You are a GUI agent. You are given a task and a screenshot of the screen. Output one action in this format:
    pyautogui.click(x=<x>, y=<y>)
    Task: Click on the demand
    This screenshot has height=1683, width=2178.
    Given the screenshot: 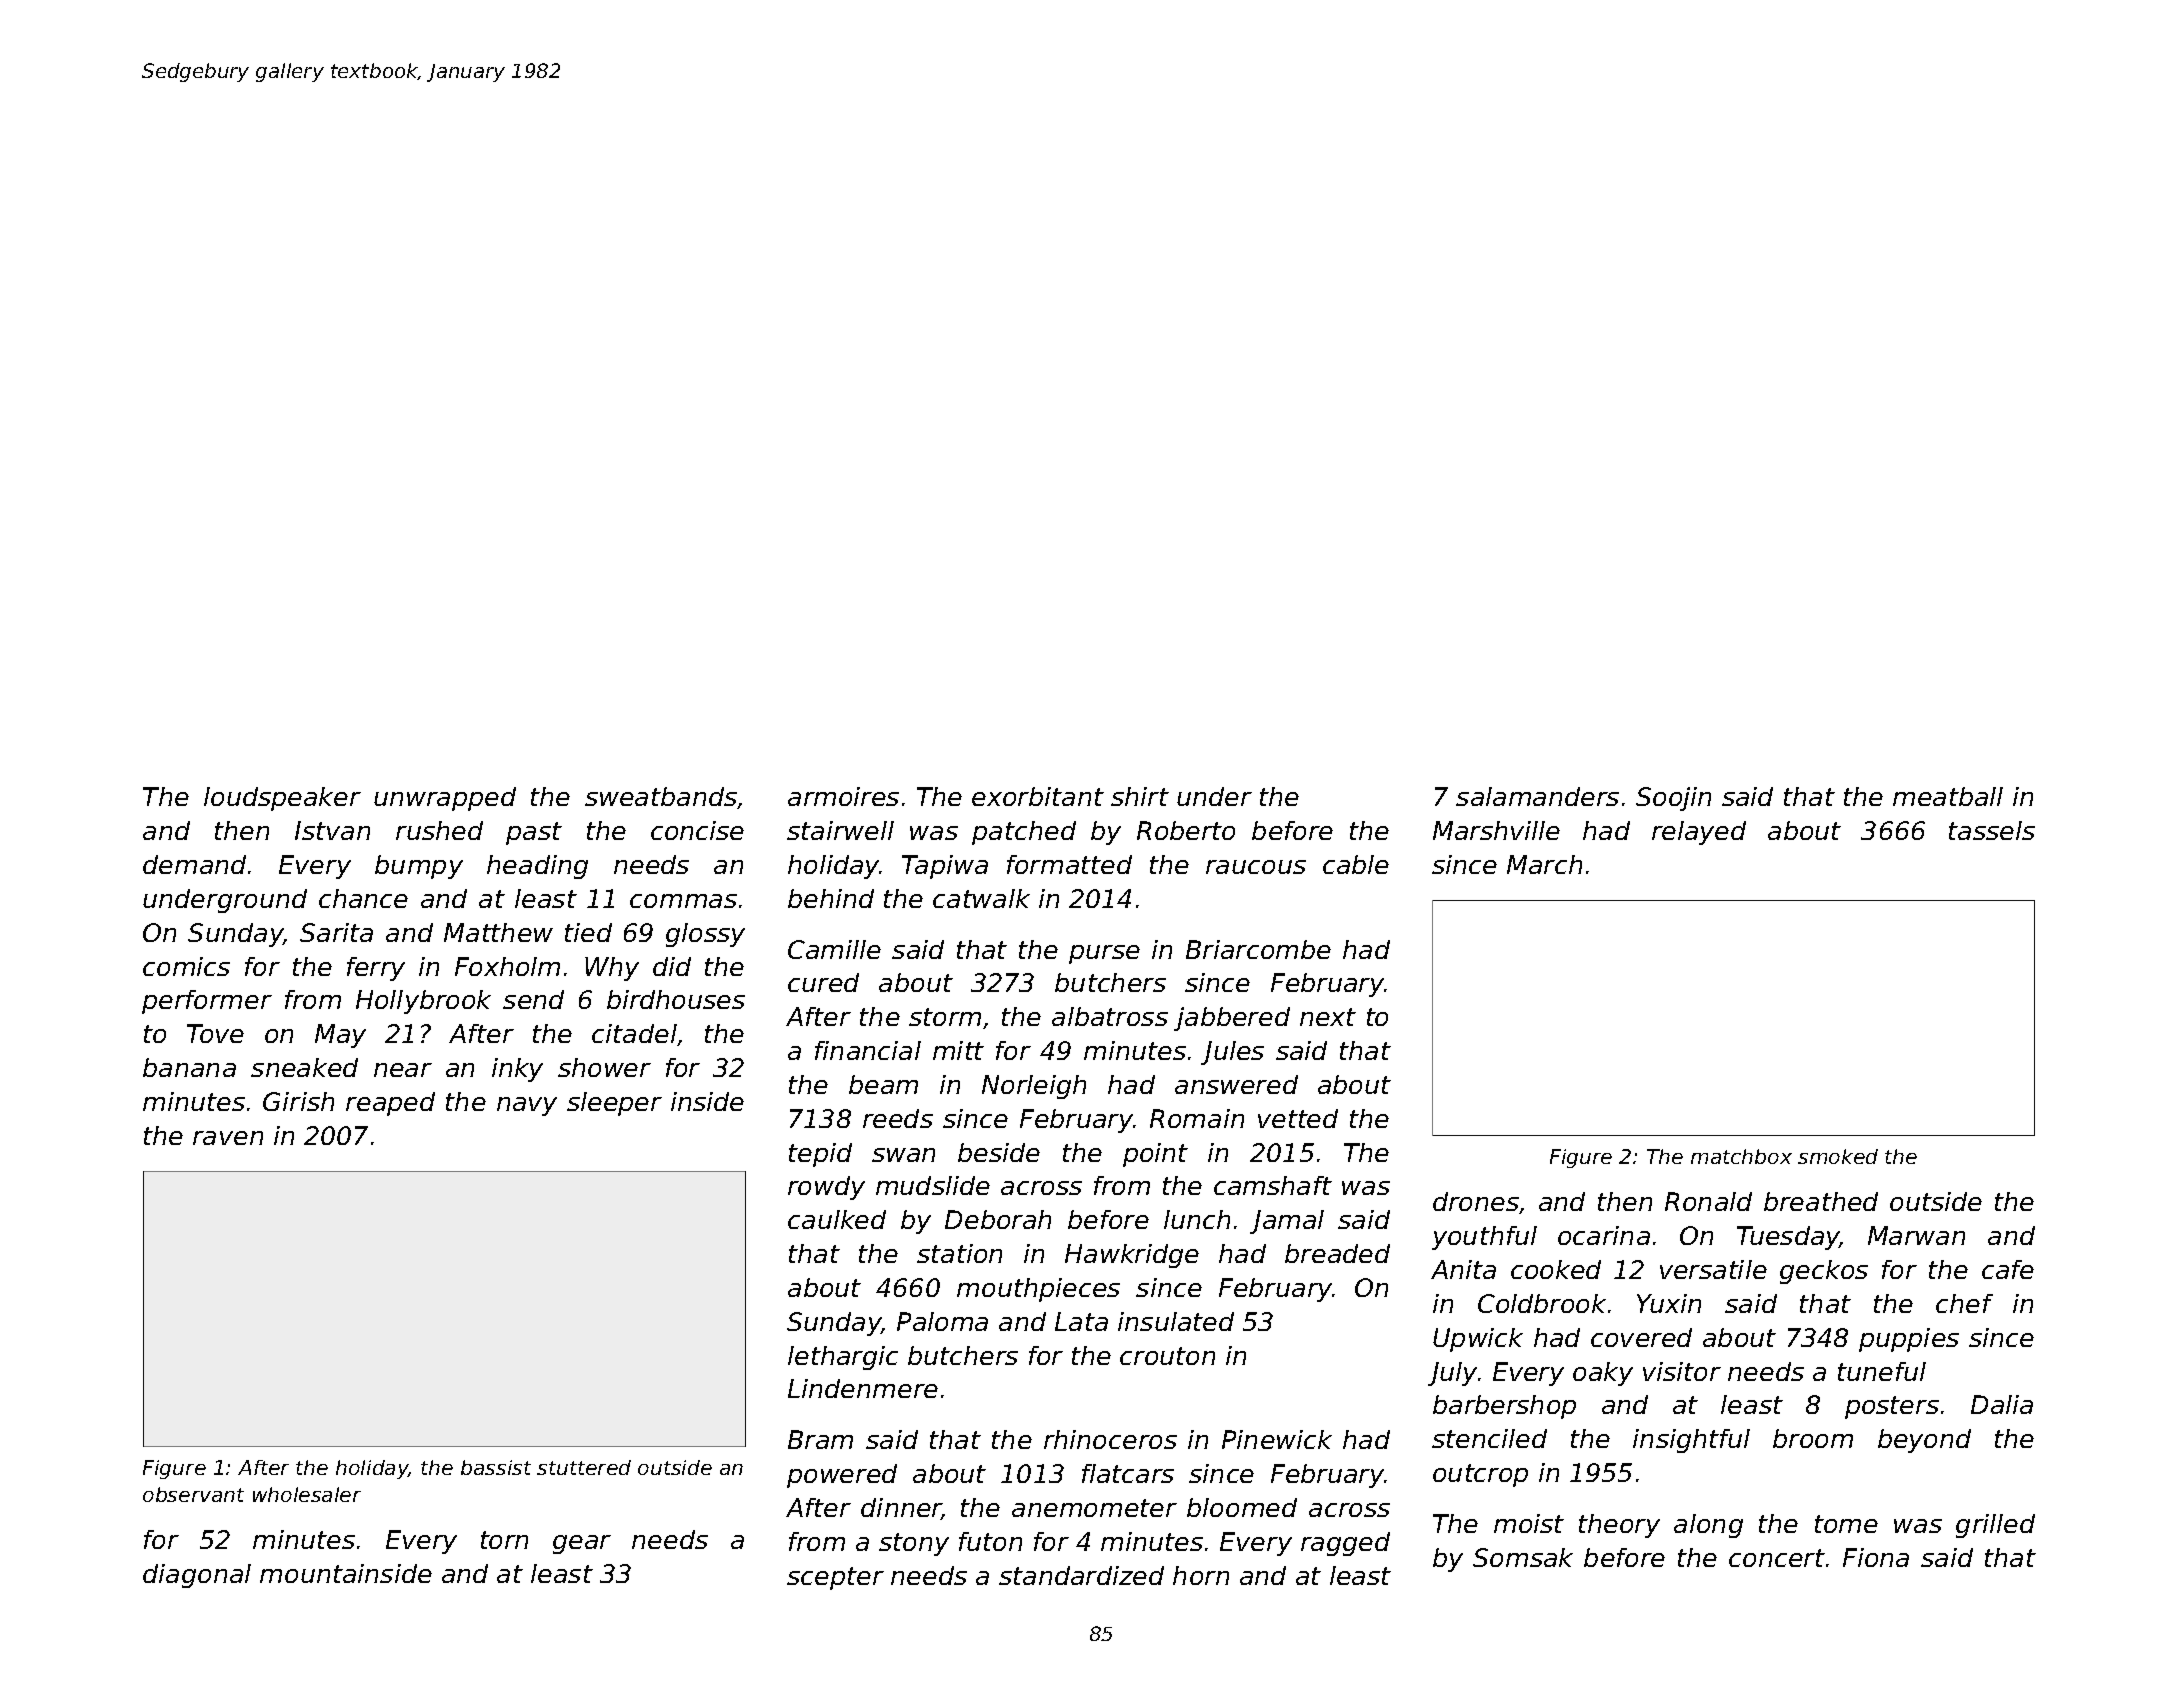 What is the action you would take?
    pyautogui.click(x=194, y=864)
